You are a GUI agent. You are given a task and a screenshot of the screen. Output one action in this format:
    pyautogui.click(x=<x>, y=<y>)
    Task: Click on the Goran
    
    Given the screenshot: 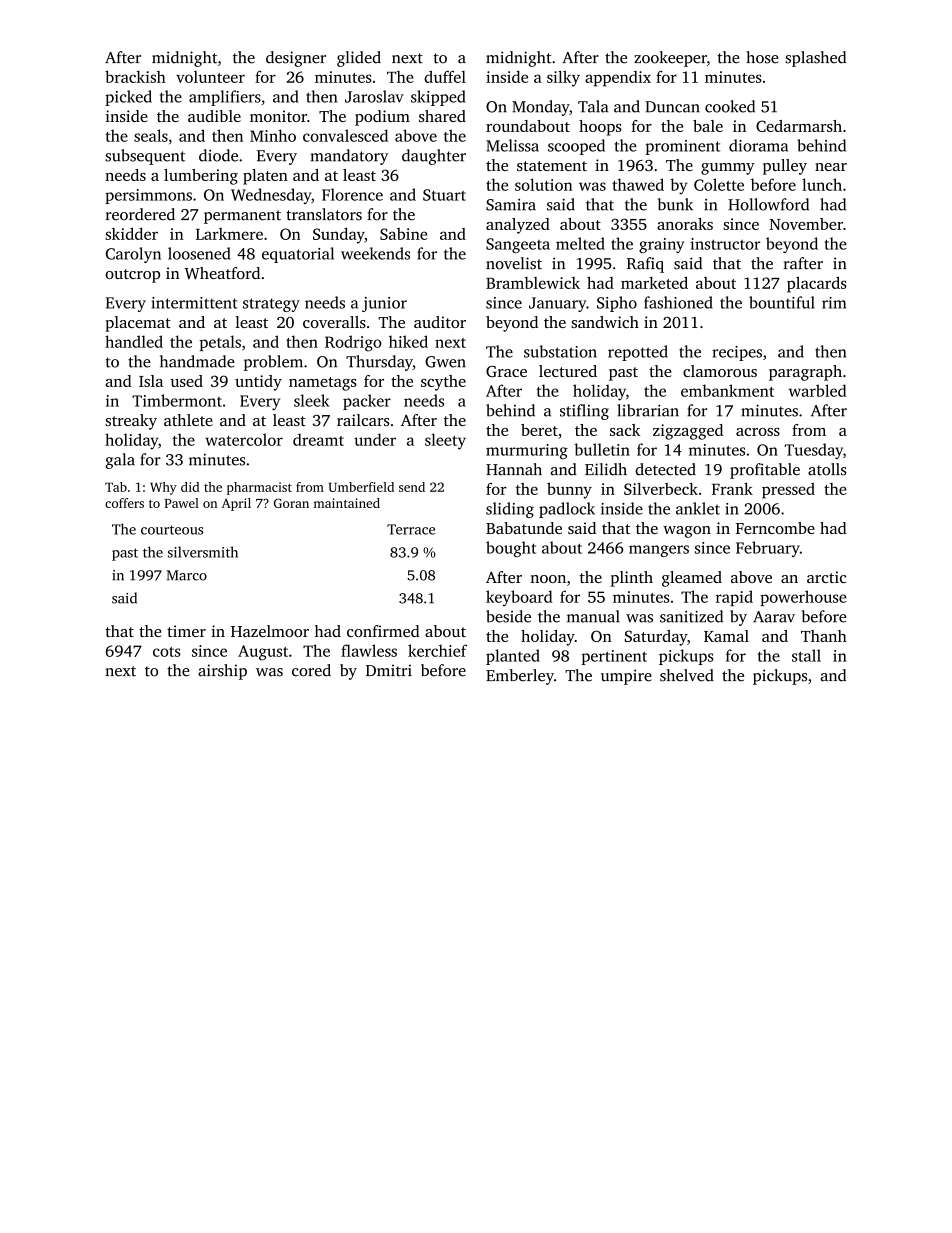 What is the action you would take?
    pyautogui.click(x=291, y=503)
